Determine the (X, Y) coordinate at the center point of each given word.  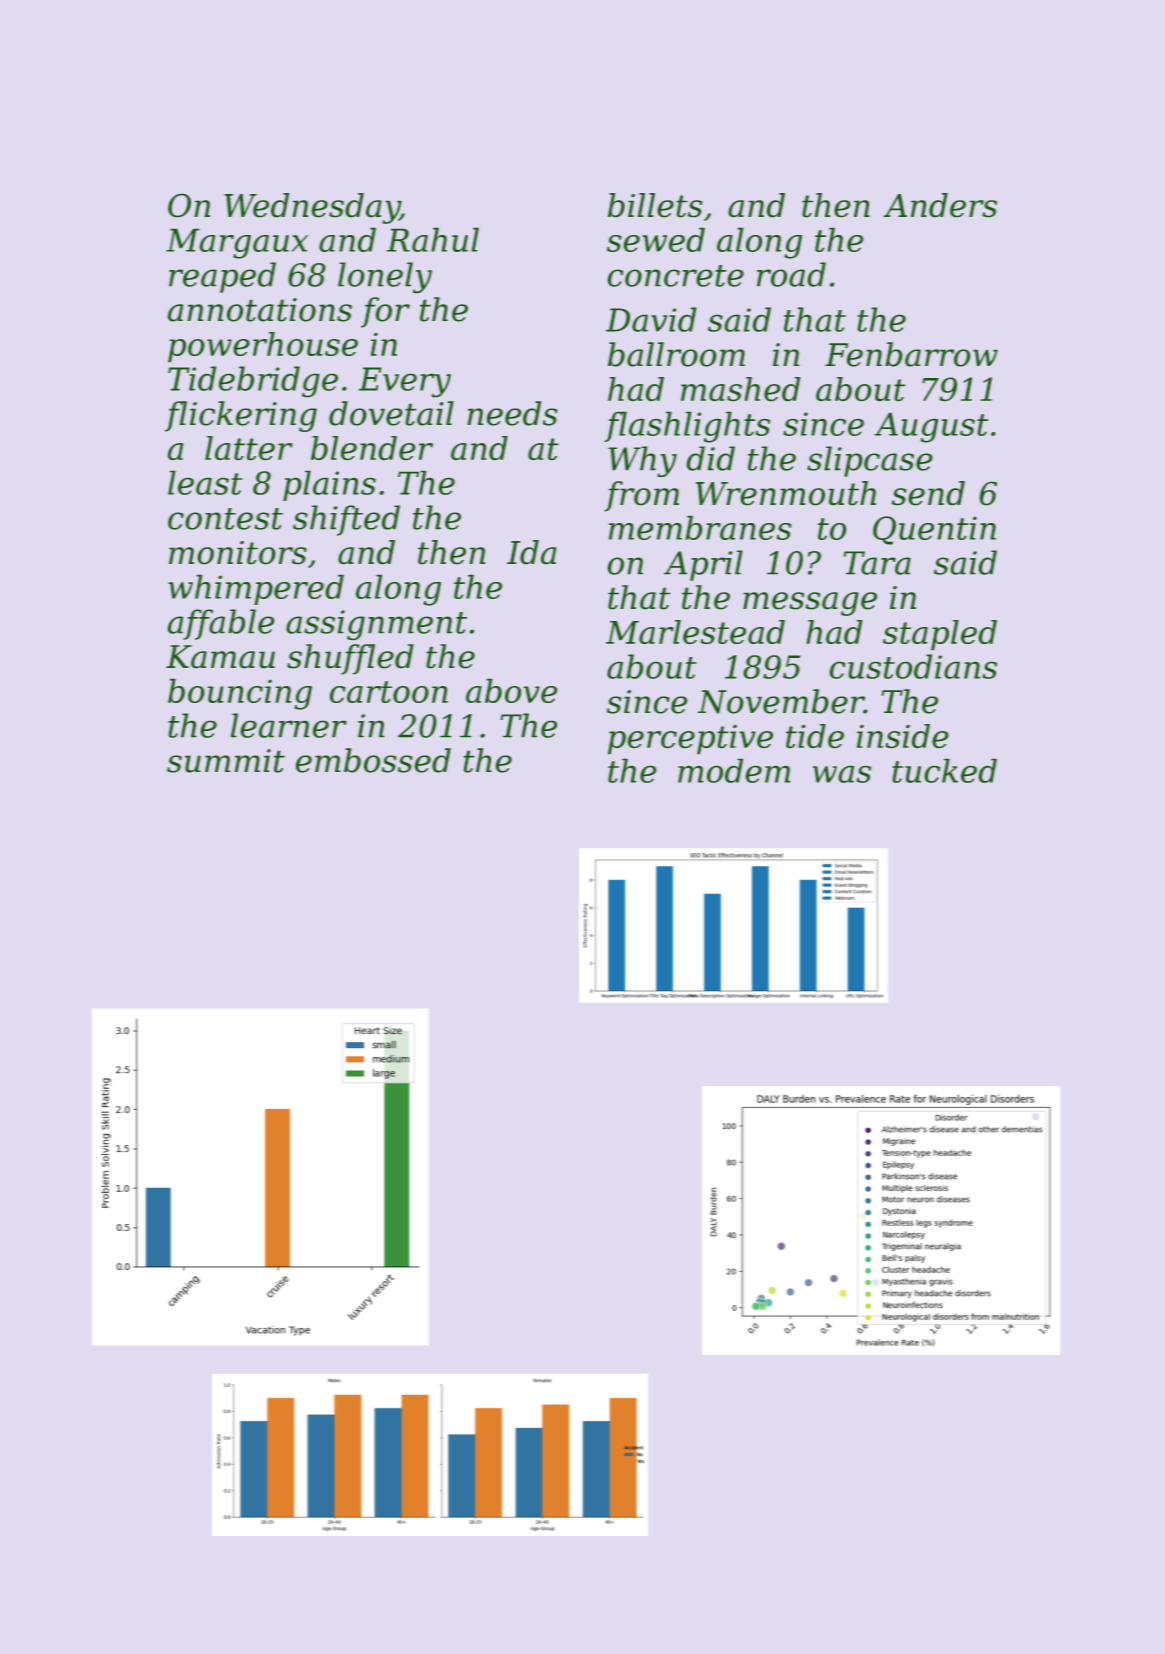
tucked (944, 771)
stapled (940, 635)
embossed (373, 760)
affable (221, 624)
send (928, 493)
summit (226, 761)
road (791, 274)
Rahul (433, 240)
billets (655, 205)
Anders (940, 205)
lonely (385, 277)
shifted (346, 520)
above (511, 691)
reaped (222, 277)
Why (642, 461)
